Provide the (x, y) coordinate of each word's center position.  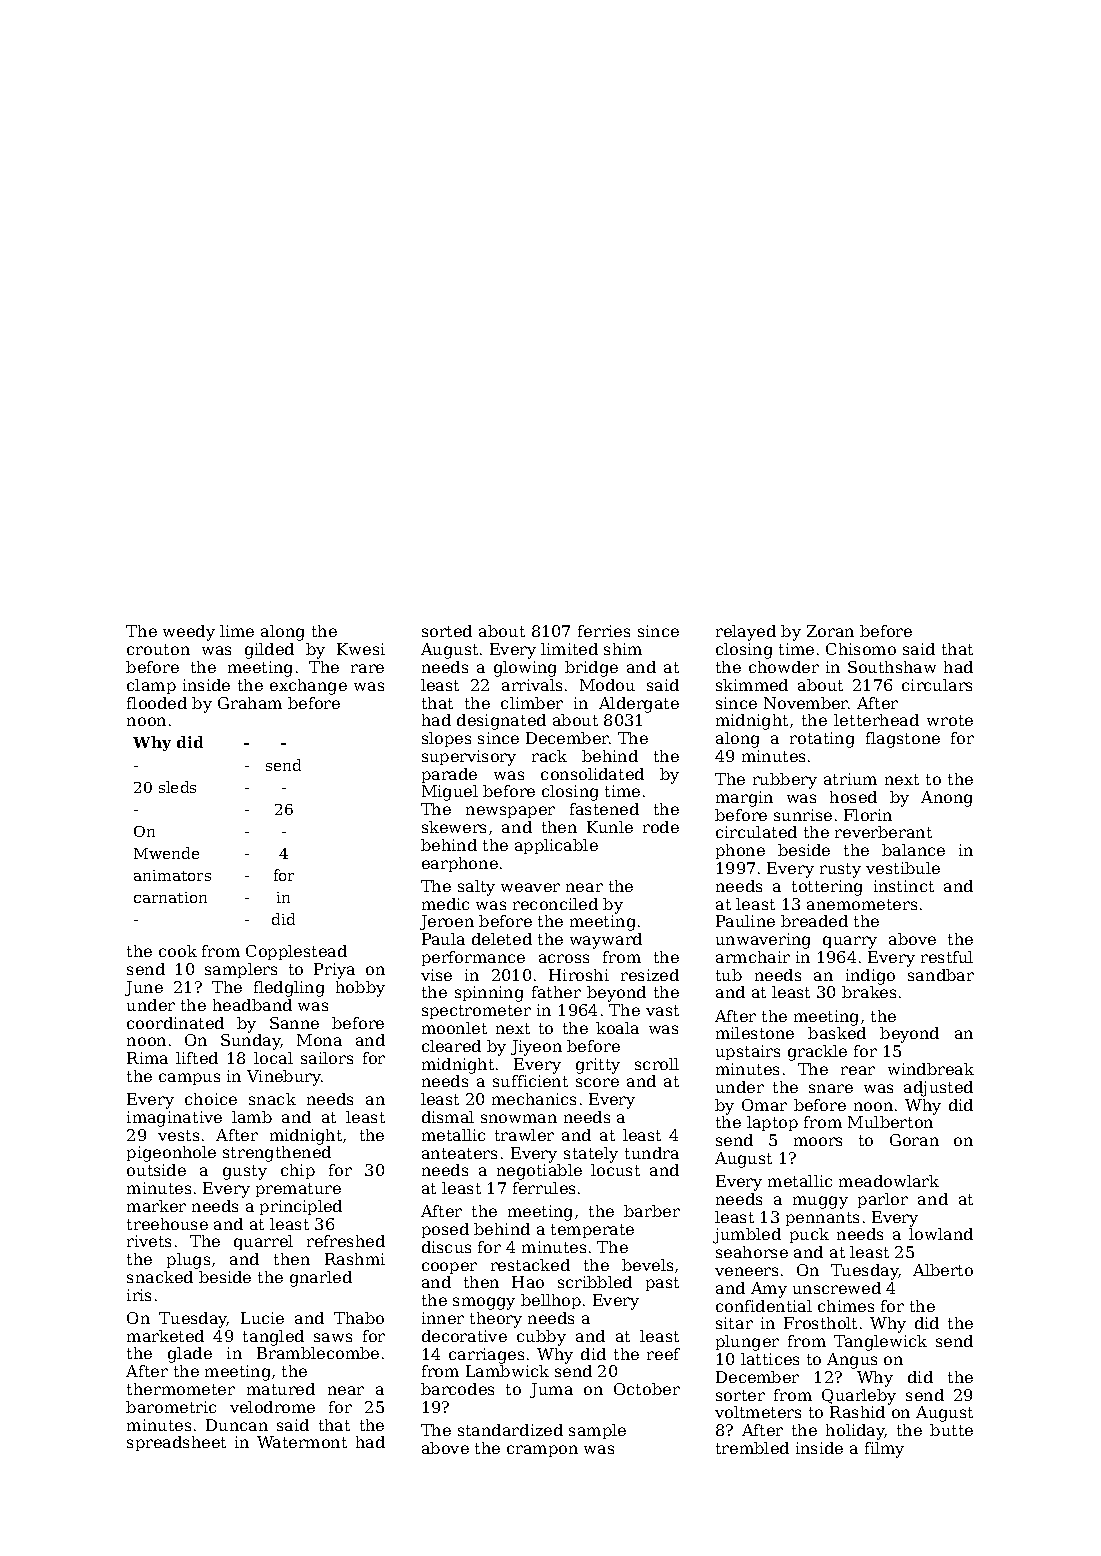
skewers (454, 827)
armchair (753, 957)
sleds (177, 787)
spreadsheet (176, 1443)
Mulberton (890, 1122)
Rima (147, 1058)
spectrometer (476, 1012)
